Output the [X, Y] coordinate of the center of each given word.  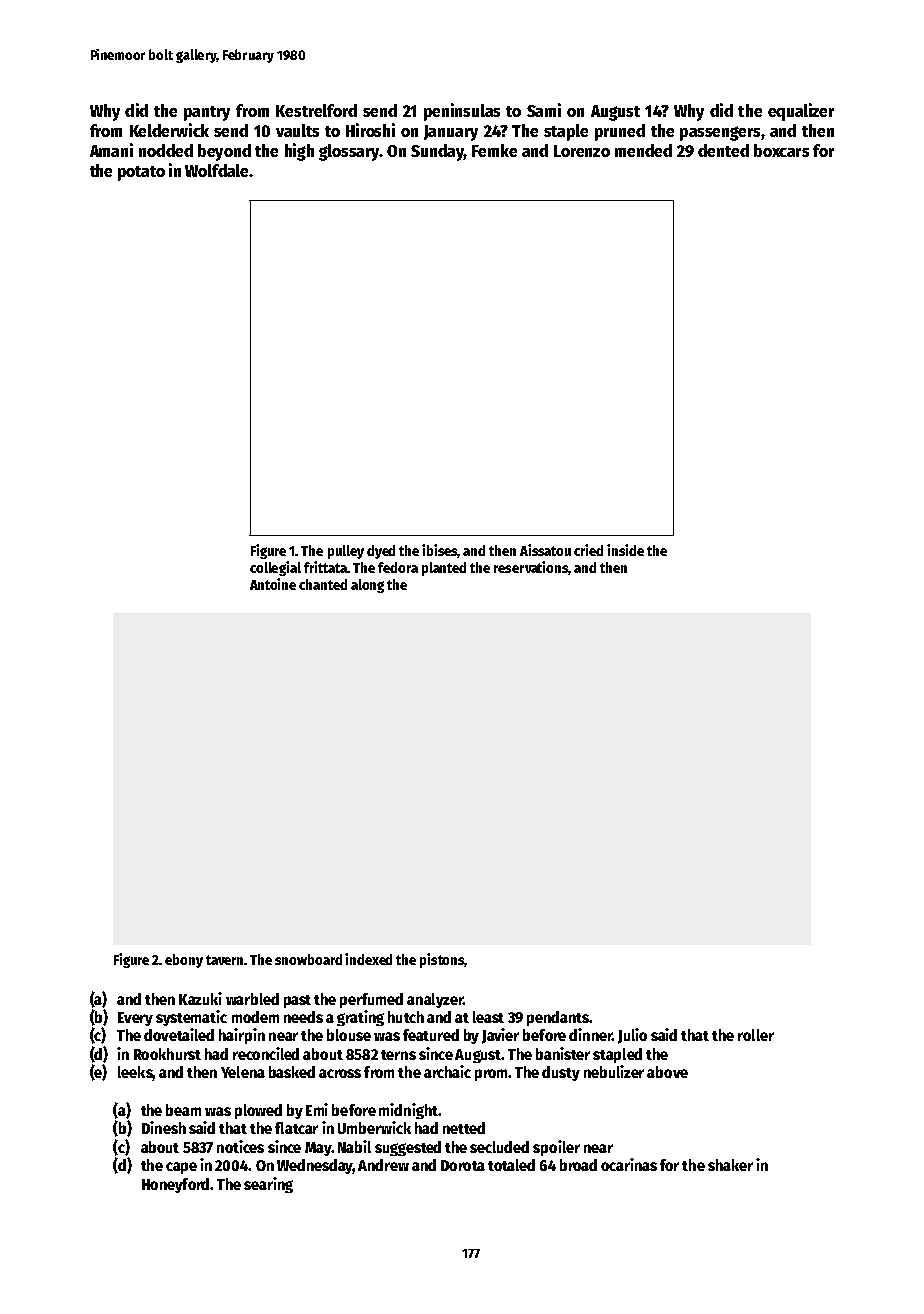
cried [588, 550]
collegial [275, 568]
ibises [440, 551]
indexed [368, 959]
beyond [224, 152]
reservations [531, 568]
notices [240, 1146]
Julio [632, 1036]
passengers [720, 133]
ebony [184, 961]
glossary [349, 152]
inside [625, 550]
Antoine [273, 584]
